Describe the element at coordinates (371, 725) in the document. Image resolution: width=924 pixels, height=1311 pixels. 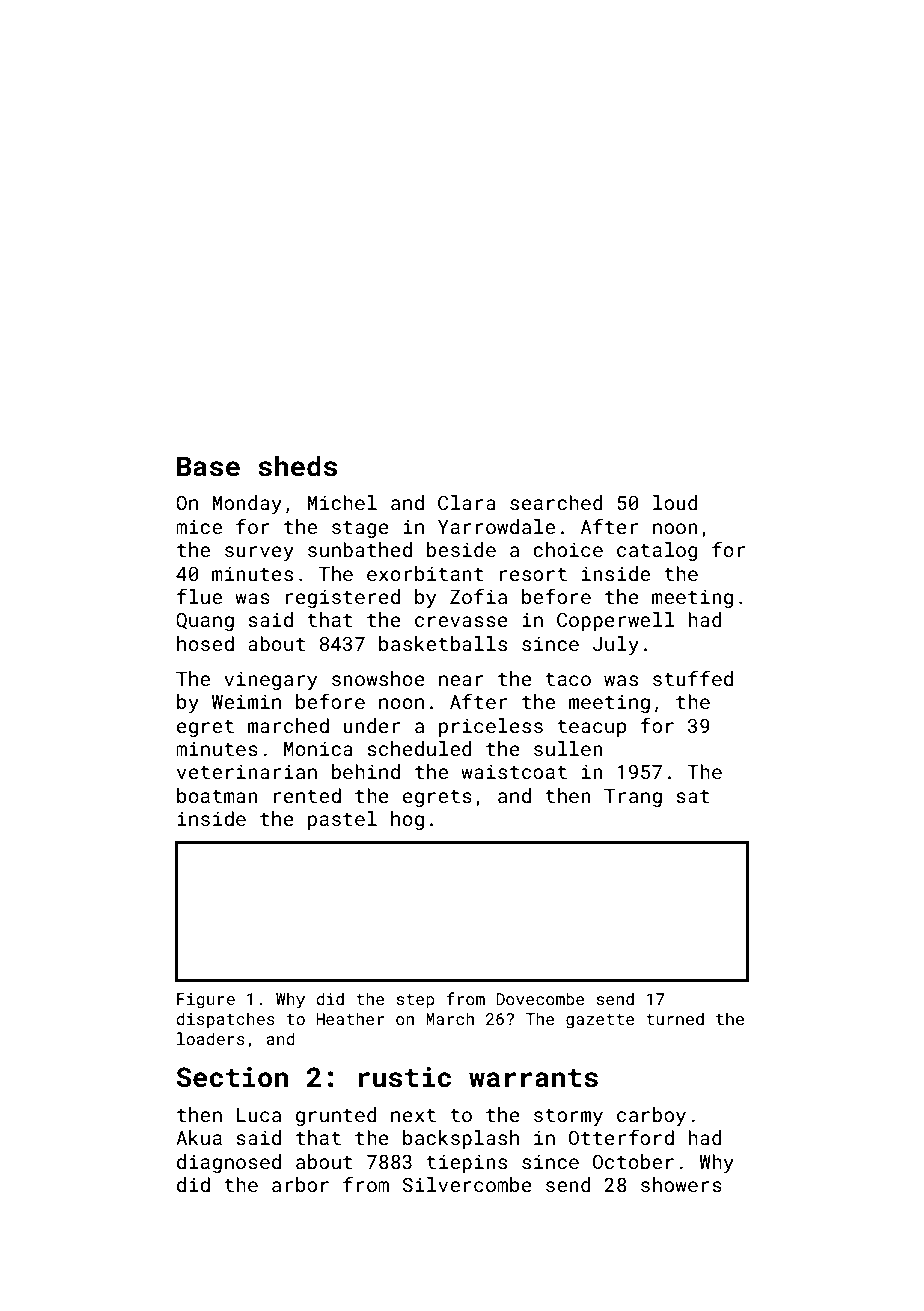
I see `under` at that location.
